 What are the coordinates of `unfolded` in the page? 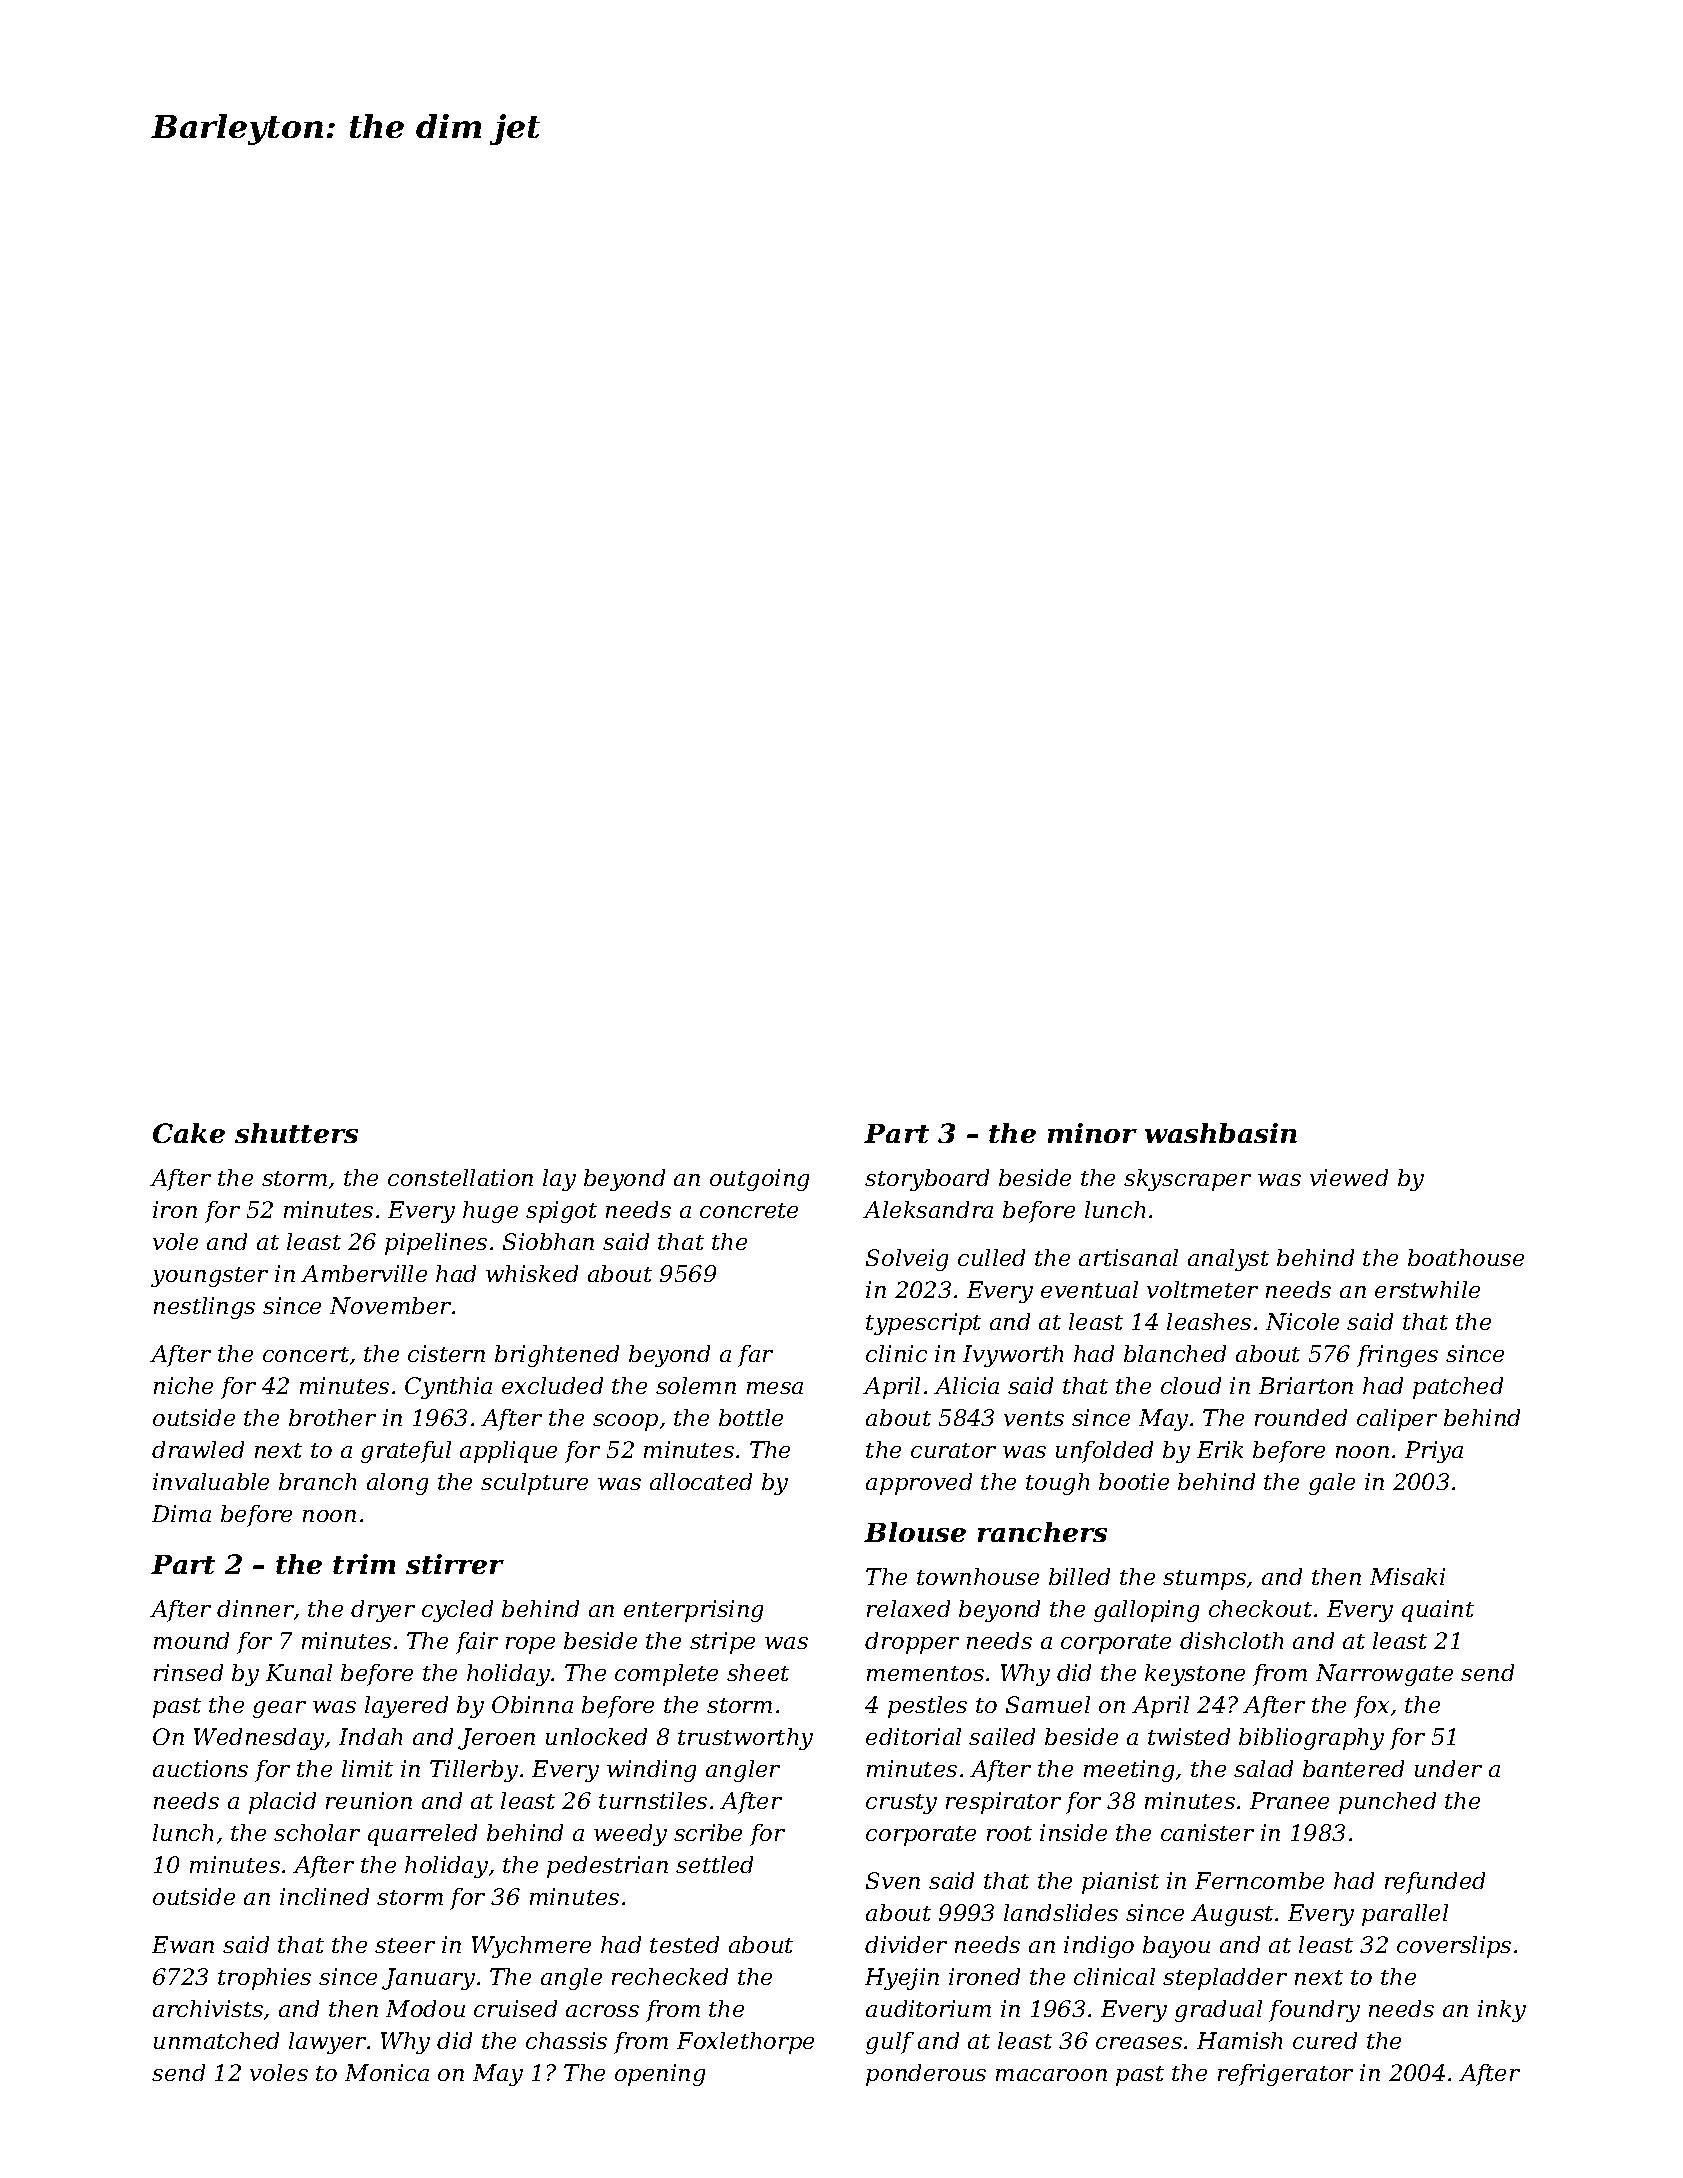 It's located at (1104, 1452).
